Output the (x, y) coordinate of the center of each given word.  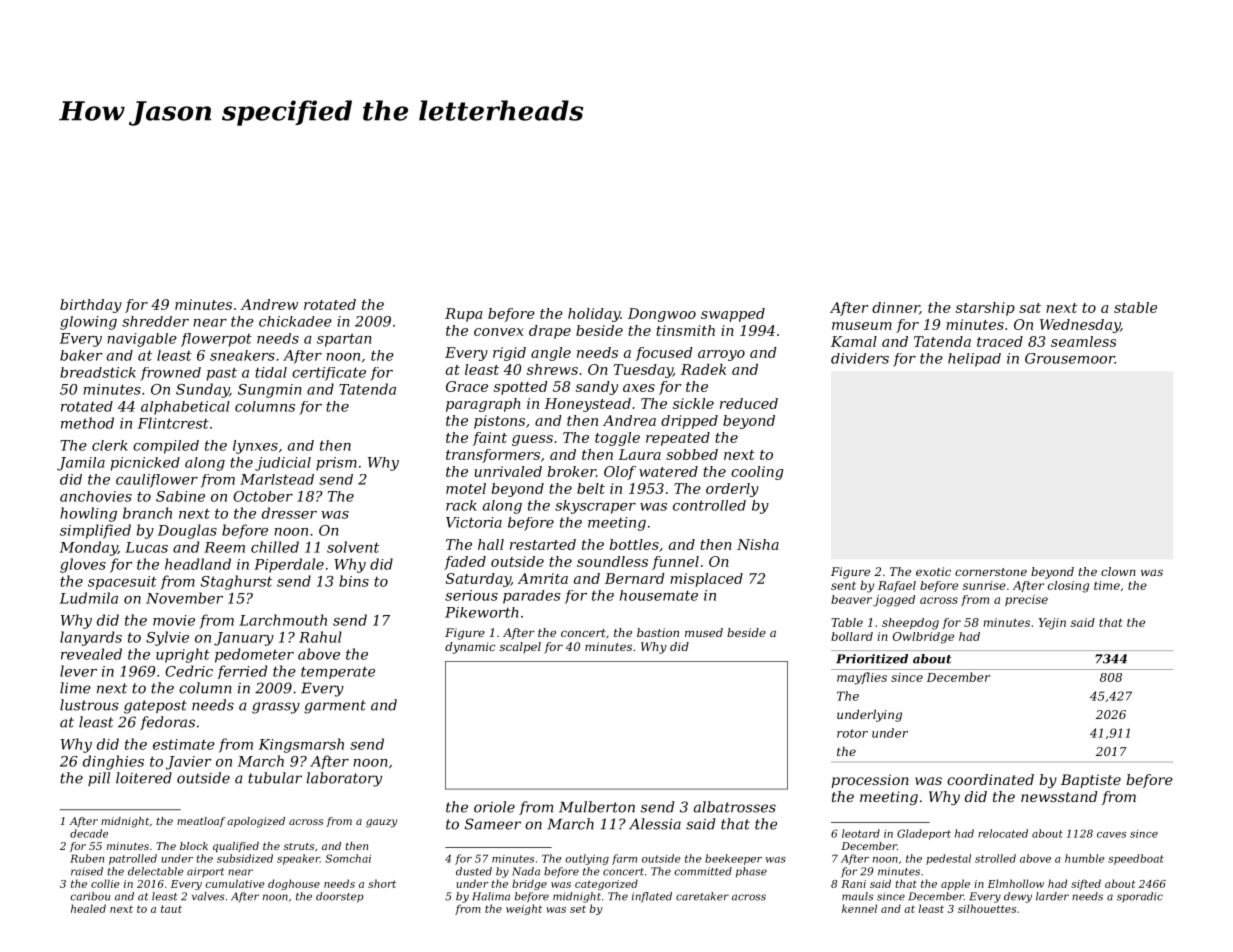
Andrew (269, 304)
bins (354, 581)
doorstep (340, 897)
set (578, 909)
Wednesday (1080, 326)
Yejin (1052, 624)
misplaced (706, 580)
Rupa (463, 315)
